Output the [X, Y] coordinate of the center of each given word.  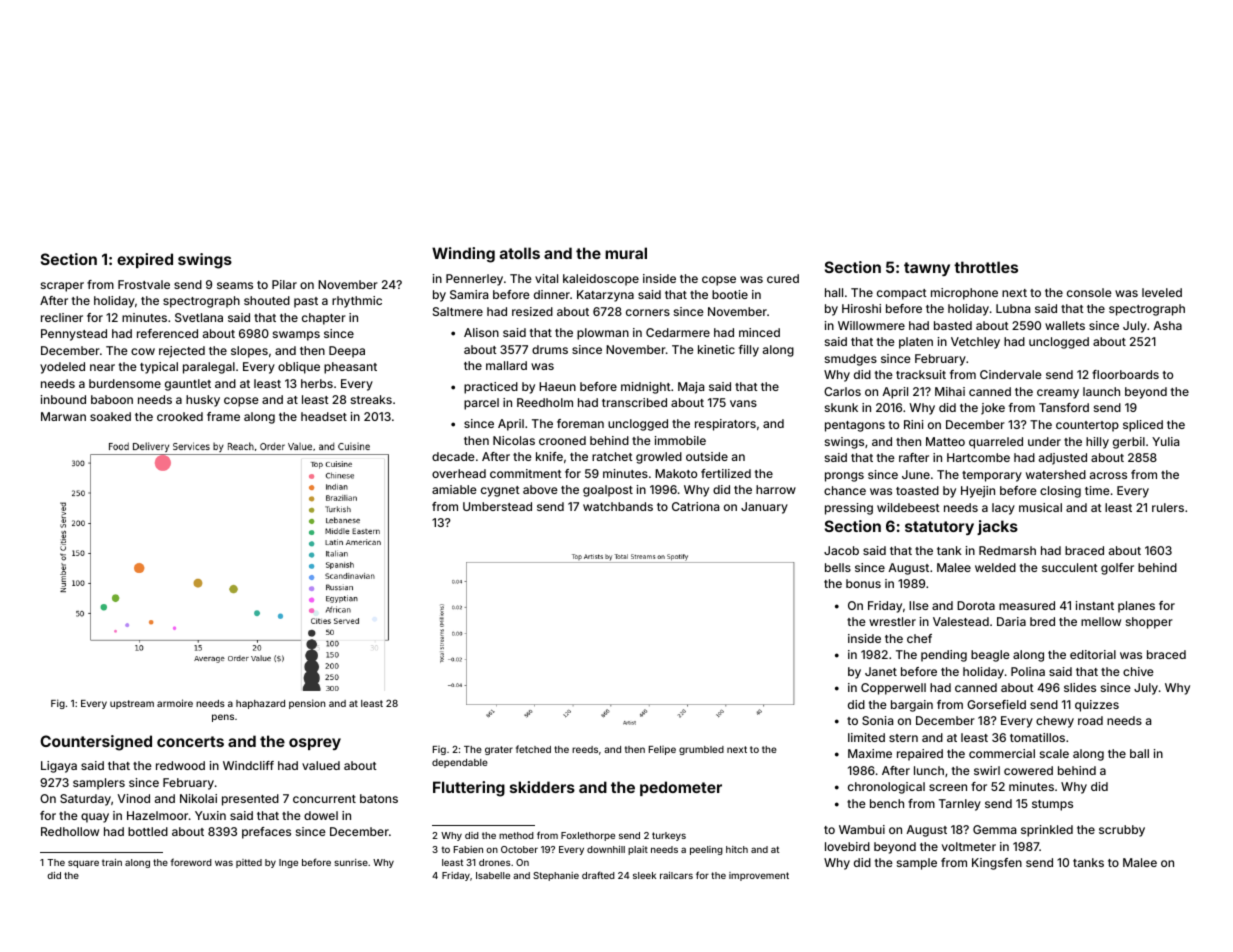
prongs [844, 477]
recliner [62, 317]
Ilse [919, 605]
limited [866, 737]
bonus [863, 583]
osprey [315, 744]
